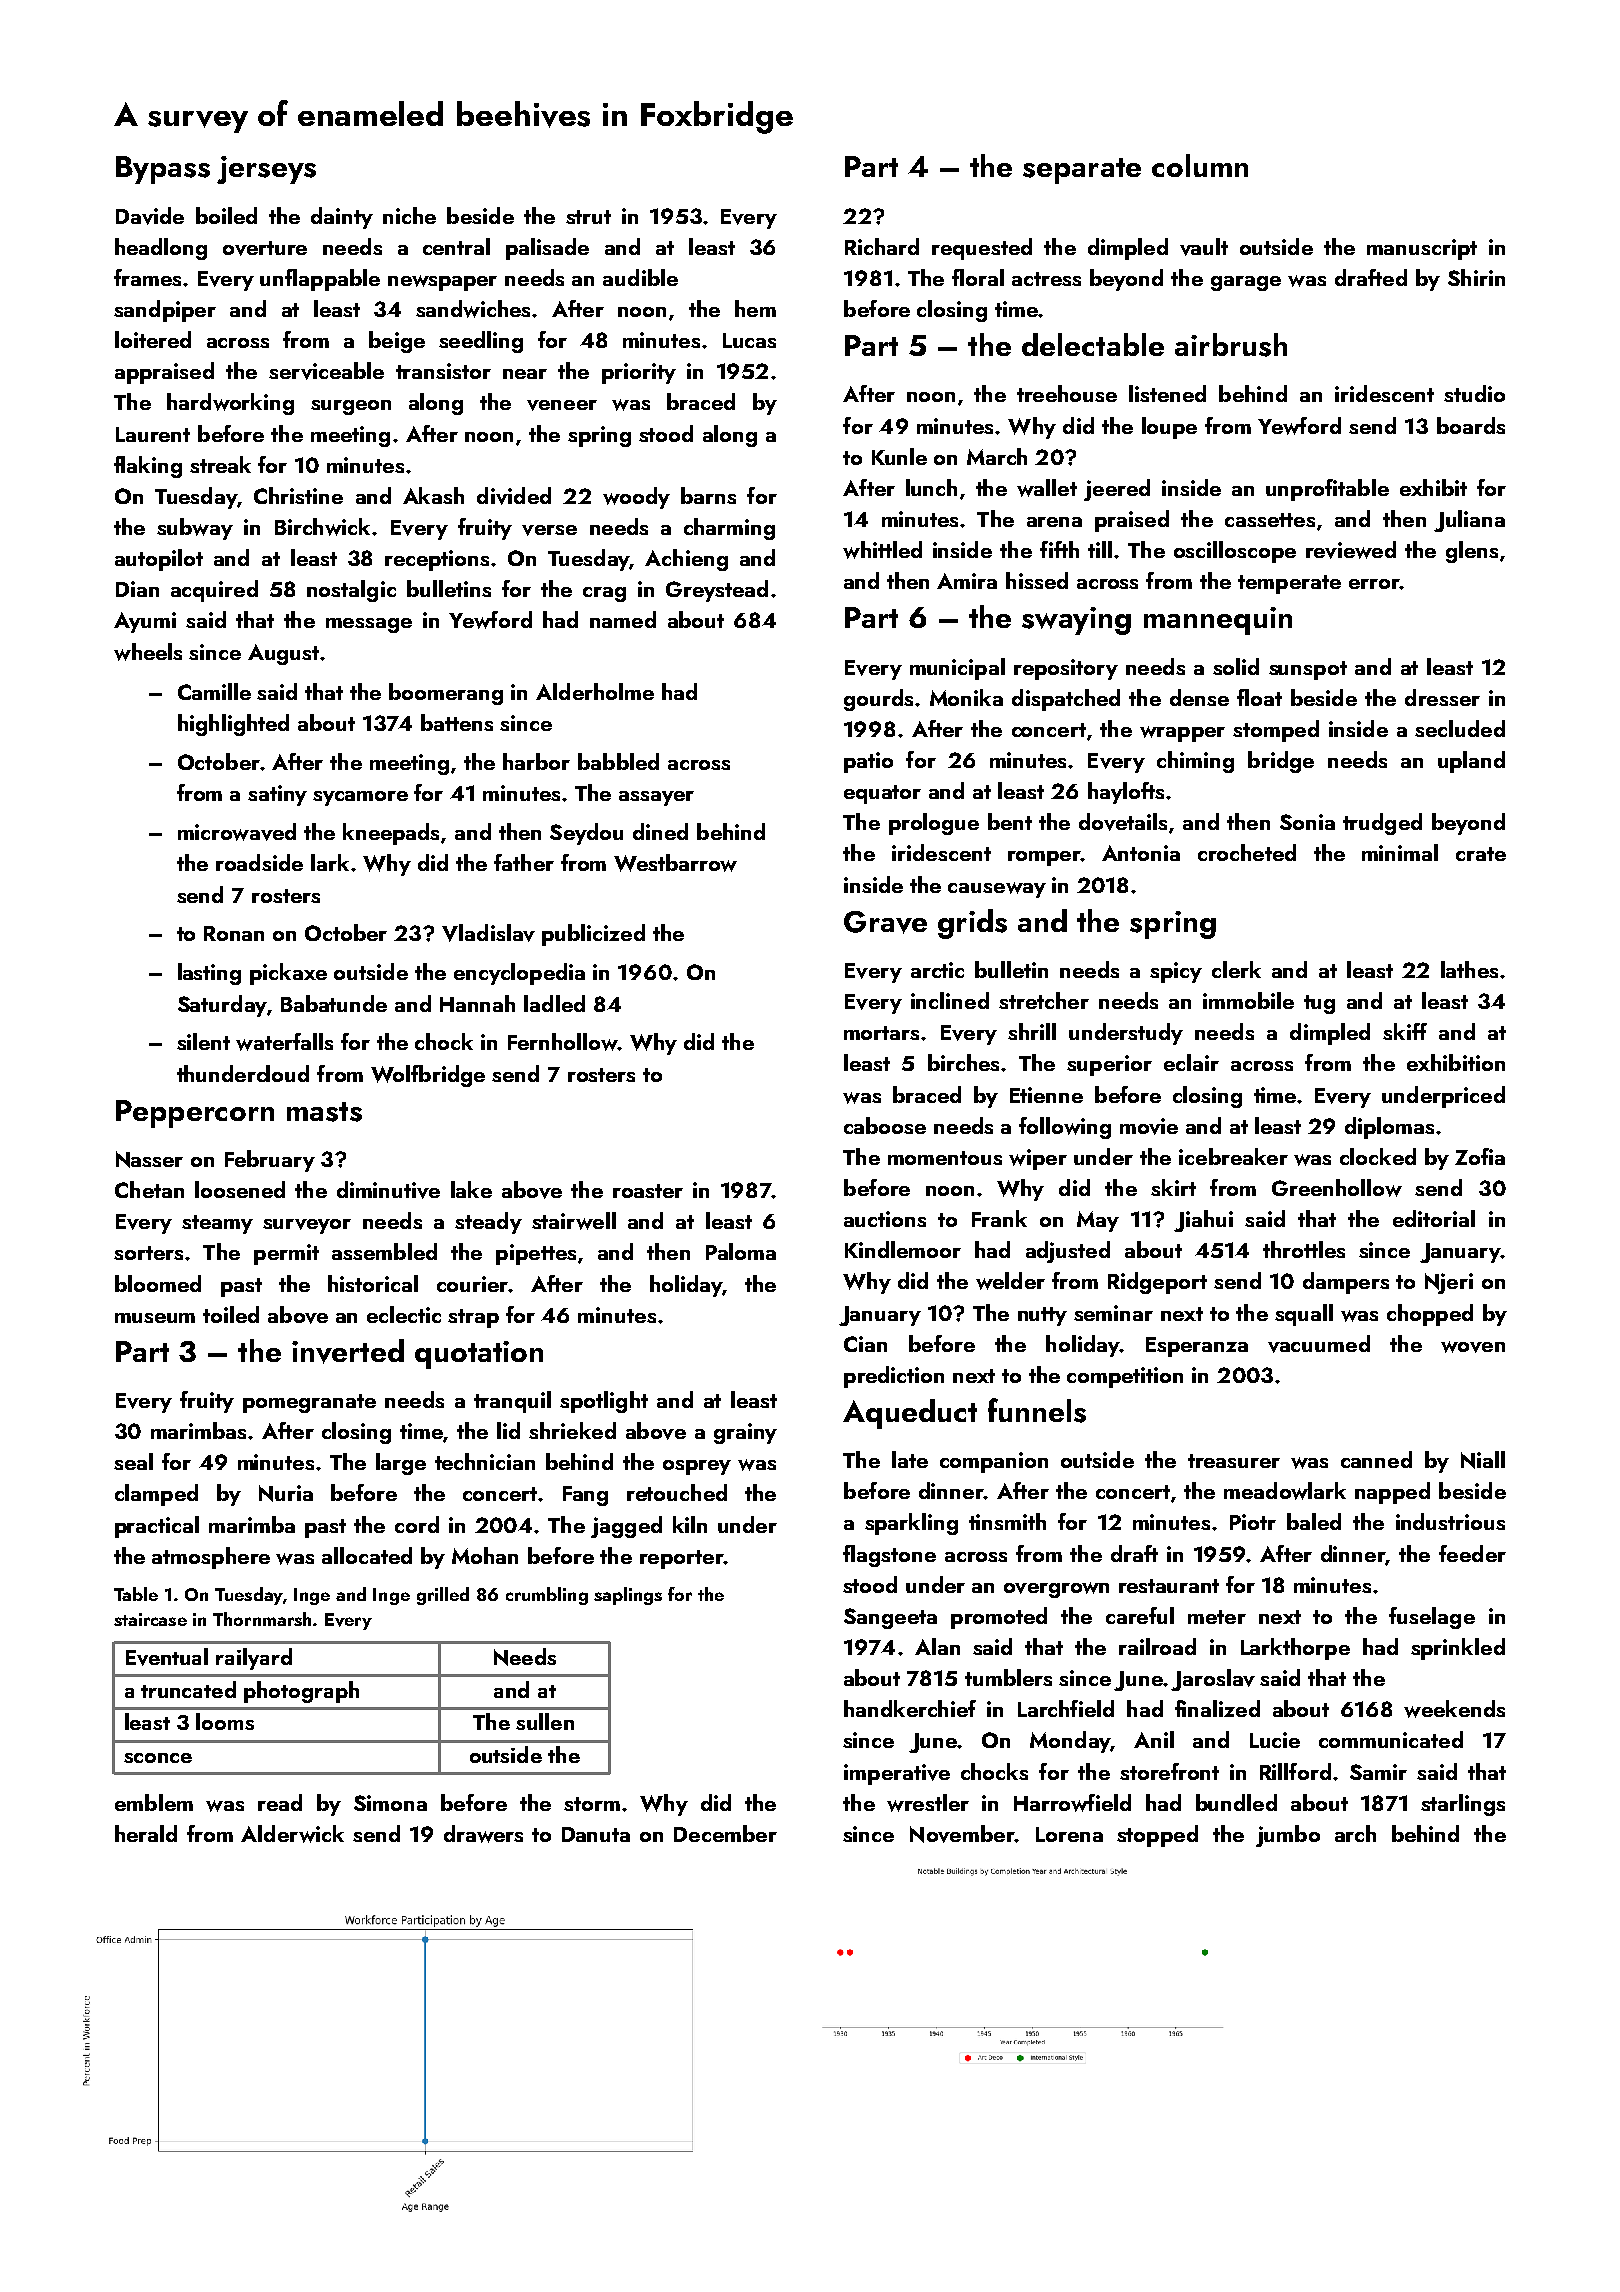  What do you see at coordinates (885, 922) in the screenshot?
I see `Grave` at bounding box center [885, 922].
